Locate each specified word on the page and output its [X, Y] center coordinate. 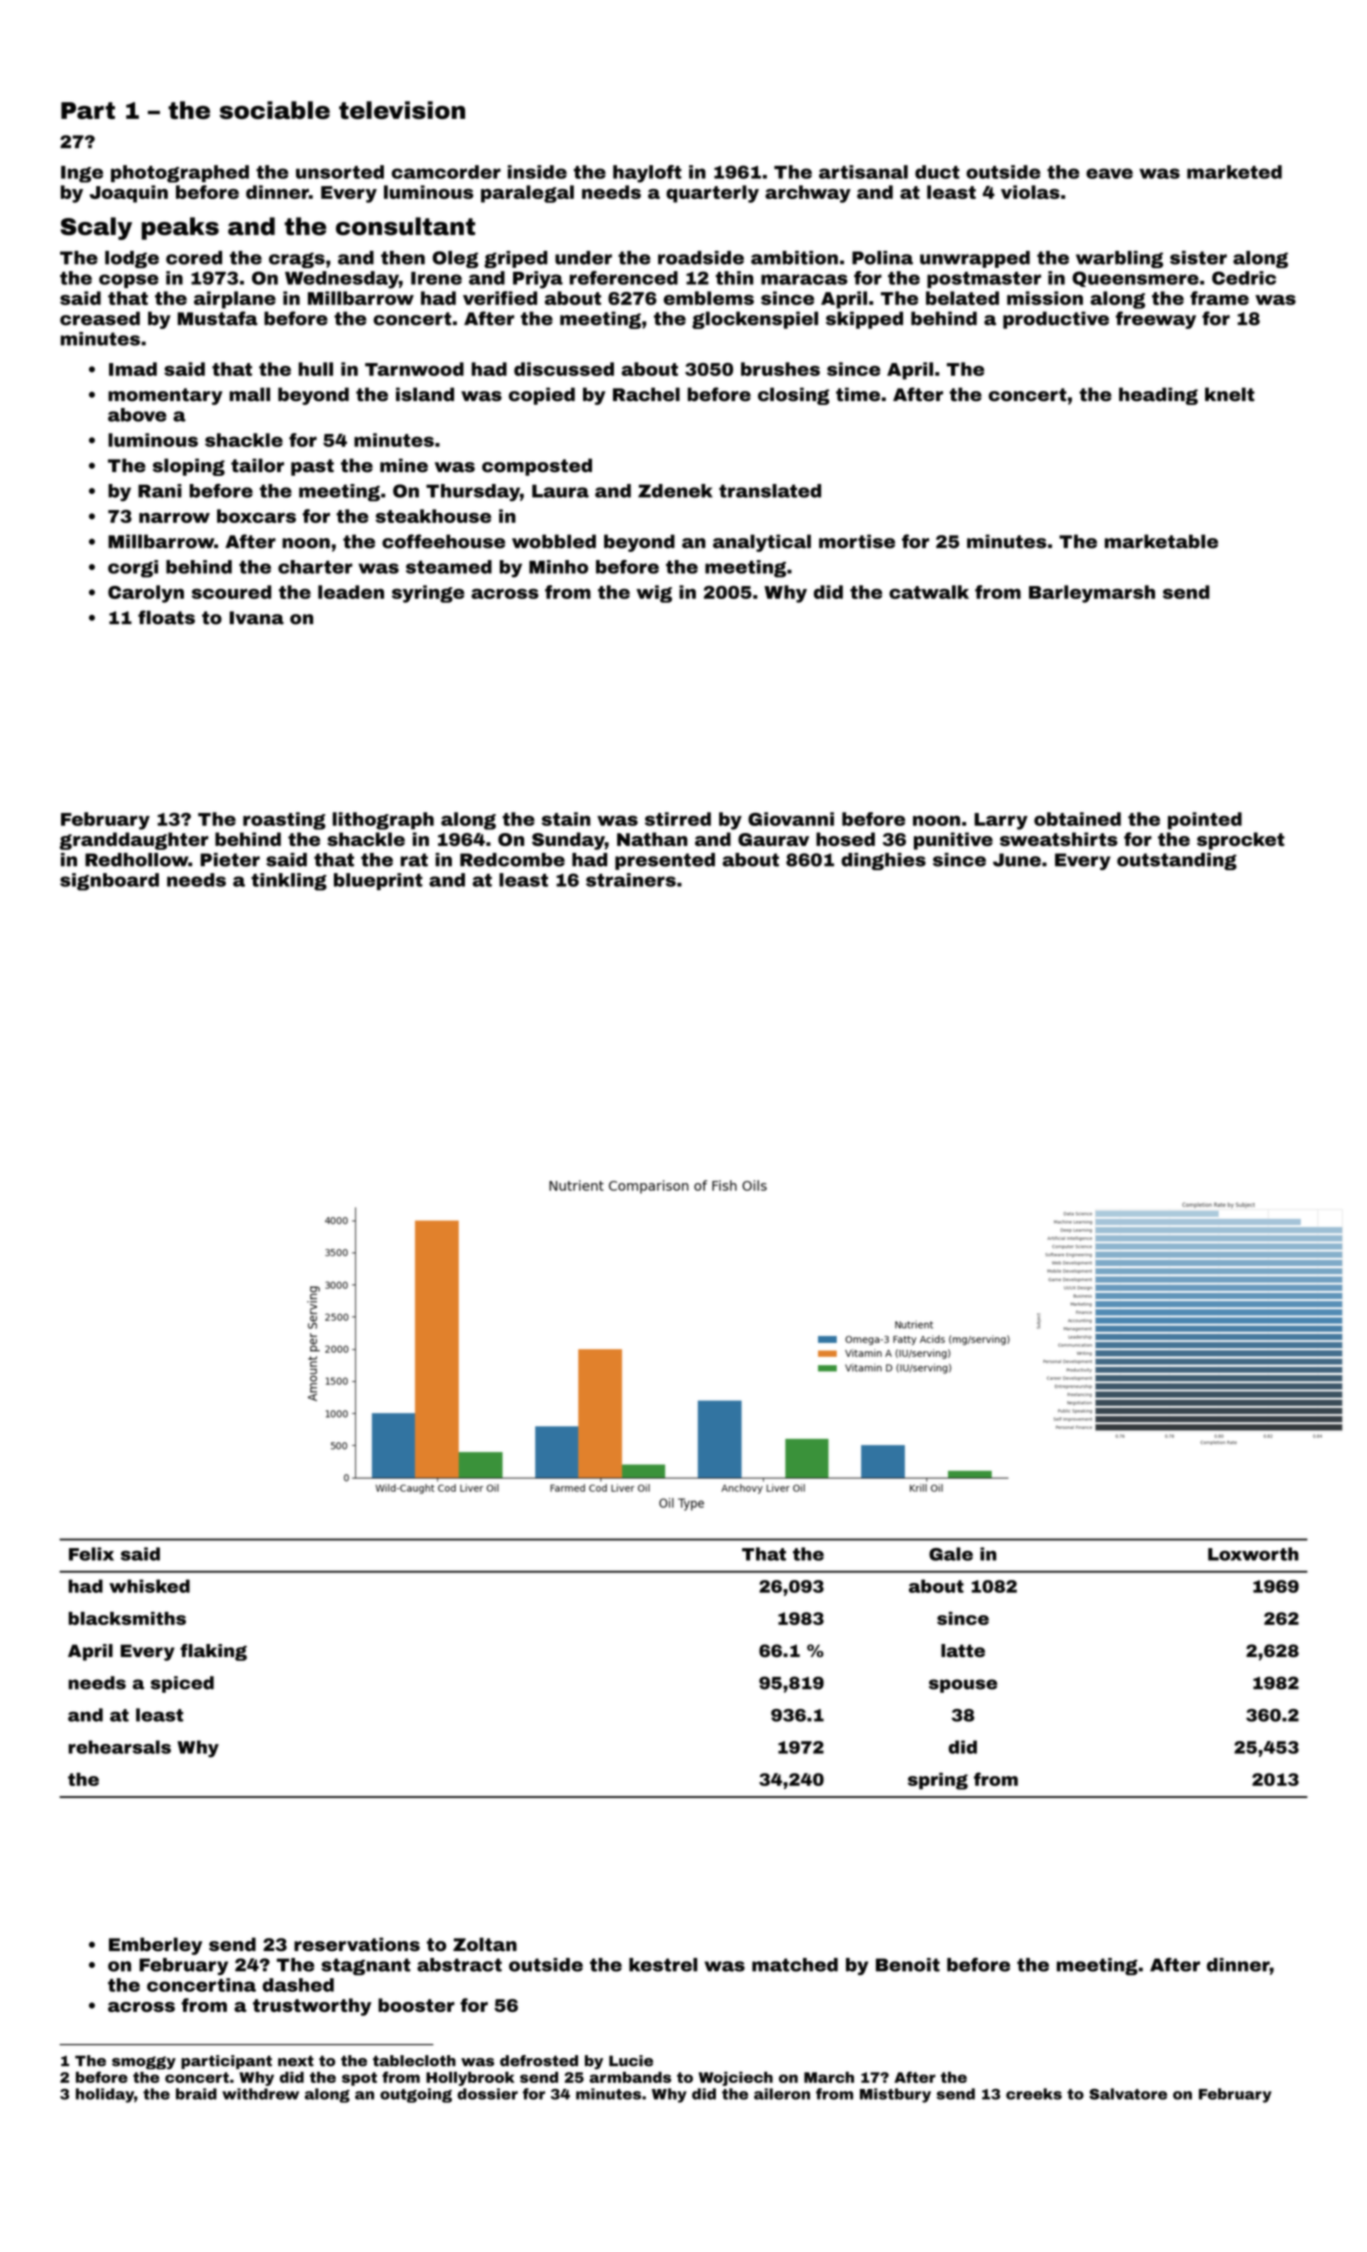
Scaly [96, 228]
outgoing [416, 2095]
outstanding [1177, 861]
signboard [109, 882]
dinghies [883, 861]
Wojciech [736, 2079]
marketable [1161, 541]
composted [537, 467]
